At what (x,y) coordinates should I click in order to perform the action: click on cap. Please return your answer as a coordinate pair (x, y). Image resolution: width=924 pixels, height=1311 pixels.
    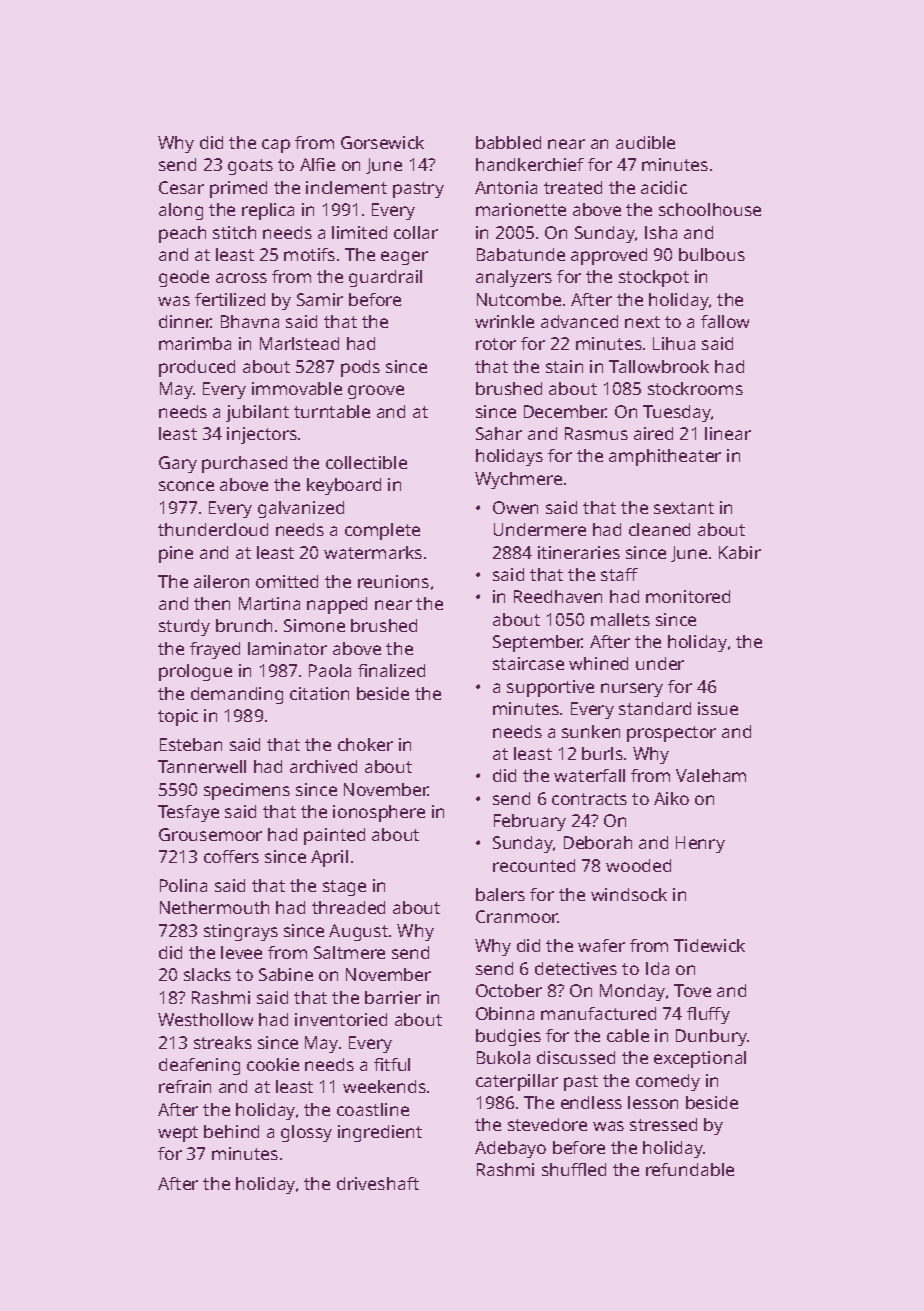
    Looking at the image, I should click on (276, 146).
